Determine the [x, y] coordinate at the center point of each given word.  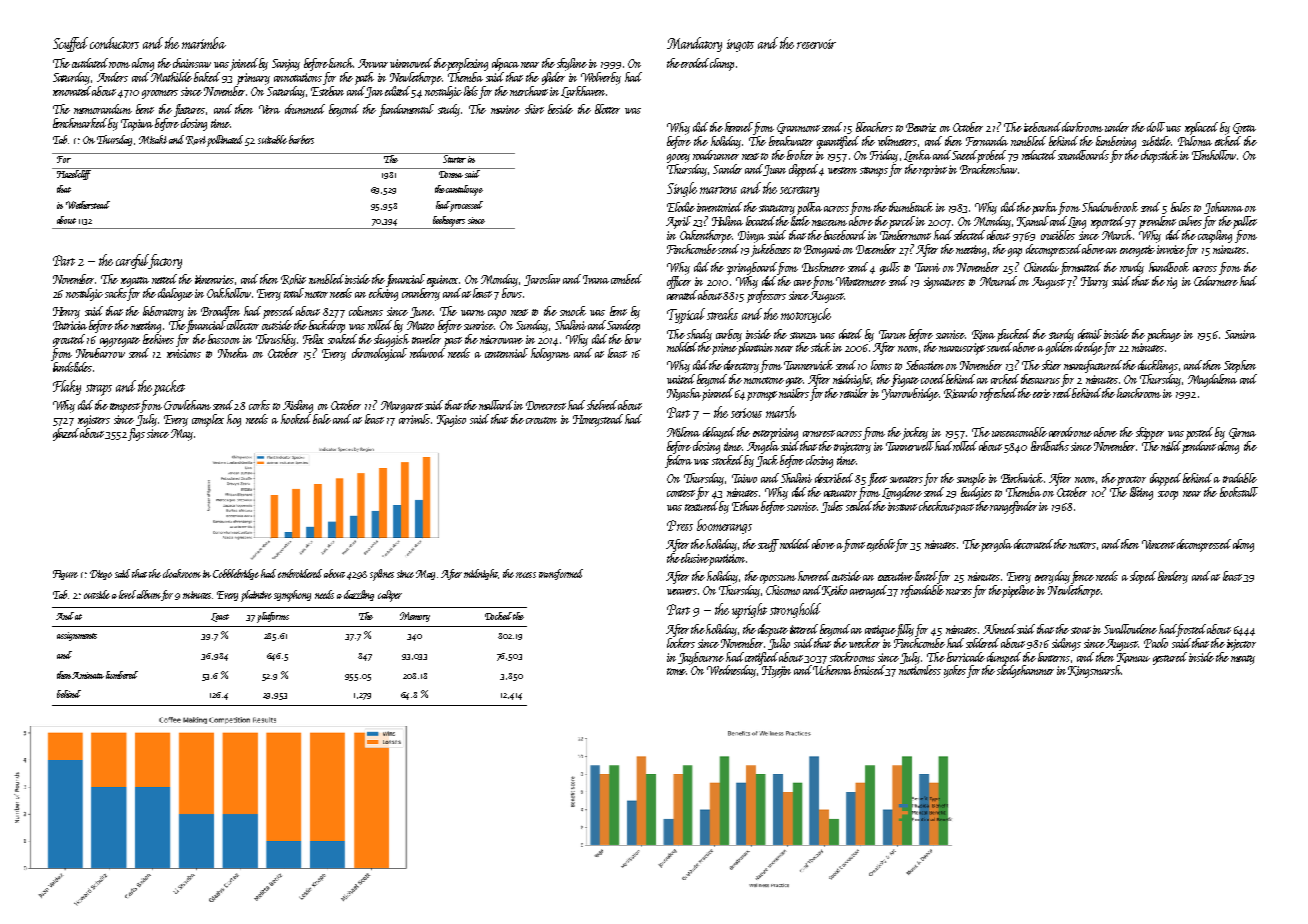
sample [971, 479]
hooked [296, 419]
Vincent [1158, 544]
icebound [1042, 127]
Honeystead [598, 420]
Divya [751, 237]
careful [132, 261]
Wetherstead [88, 205]
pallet [1245, 222]
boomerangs [724, 526]
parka [1044, 208]
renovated [73, 91]
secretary [799, 191]
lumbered [122, 675]
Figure [65, 575]
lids [471, 91]
